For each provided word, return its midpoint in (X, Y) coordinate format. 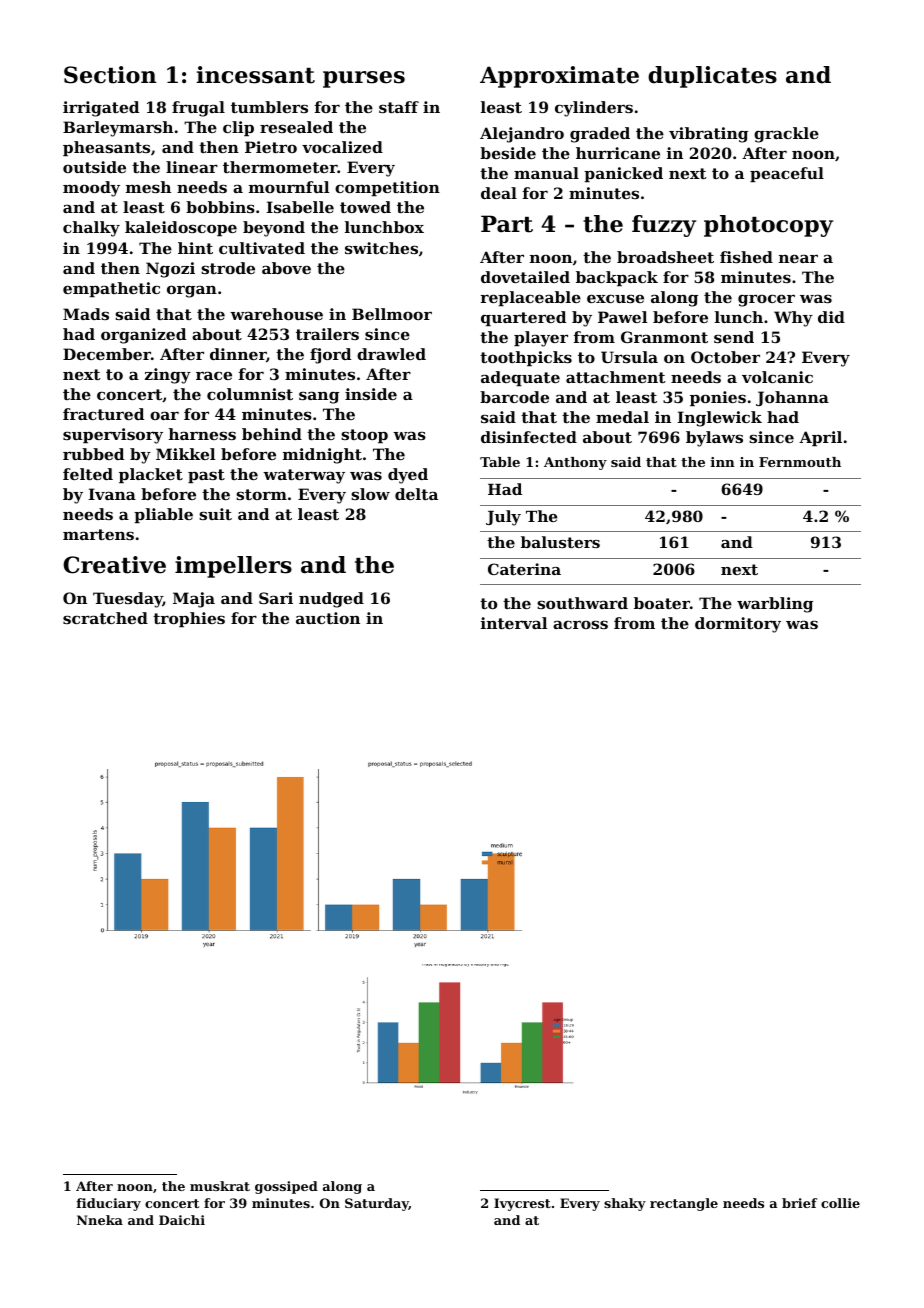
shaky (625, 1204)
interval (514, 623)
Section (110, 75)
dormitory (738, 625)
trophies (189, 619)
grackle (786, 135)
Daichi (182, 1220)
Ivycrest (522, 1204)
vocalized (342, 147)
